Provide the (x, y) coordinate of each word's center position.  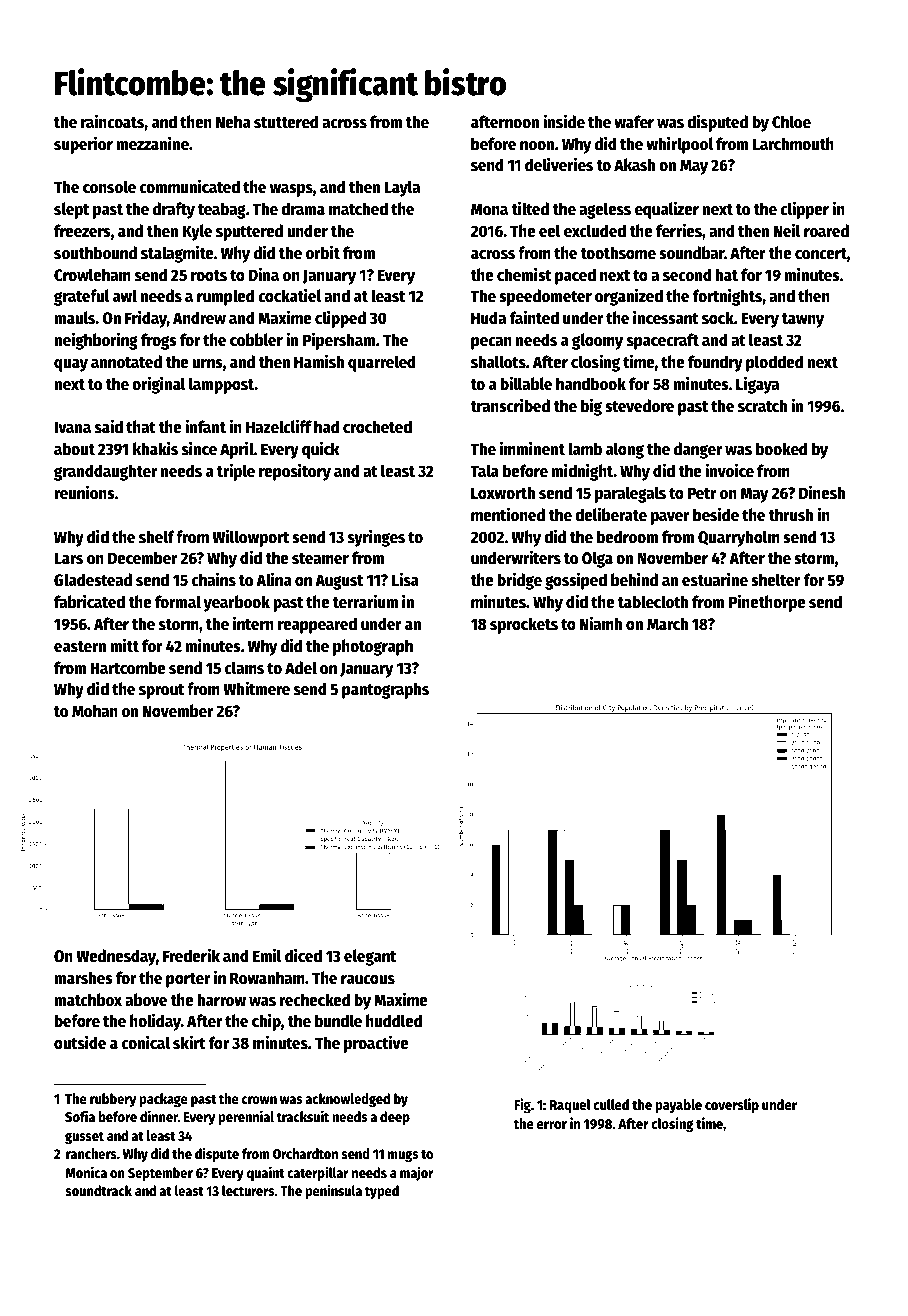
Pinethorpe (767, 603)
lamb (585, 449)
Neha (233, 122)
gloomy (597, 341)
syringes (376, 538)
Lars (68, 558)
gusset (84, 1137)
